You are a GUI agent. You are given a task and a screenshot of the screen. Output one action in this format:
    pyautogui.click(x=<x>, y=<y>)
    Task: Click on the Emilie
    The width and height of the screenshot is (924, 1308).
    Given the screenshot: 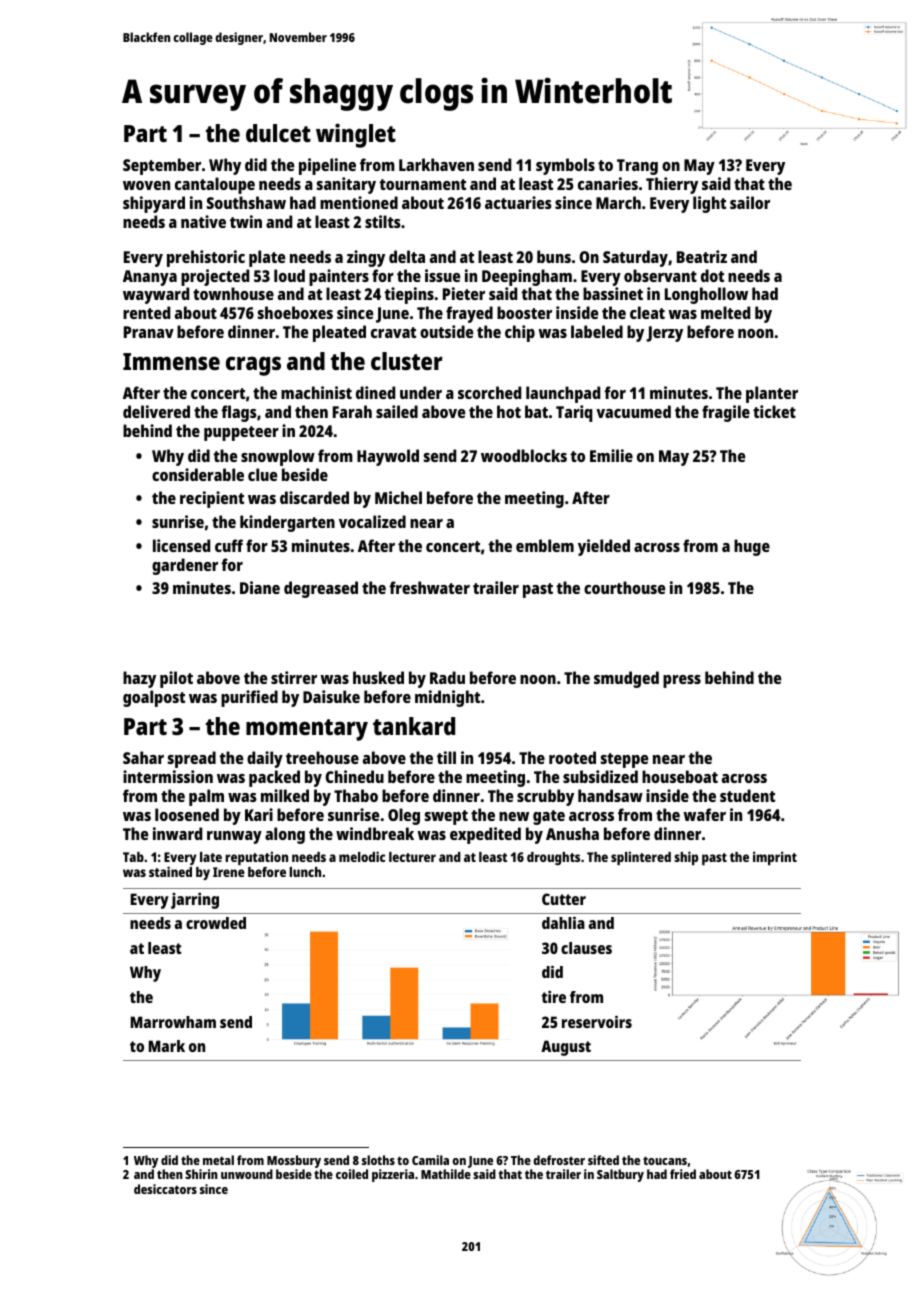 What is the action you would take?
    pyautogui.click(x=611, y=455)
